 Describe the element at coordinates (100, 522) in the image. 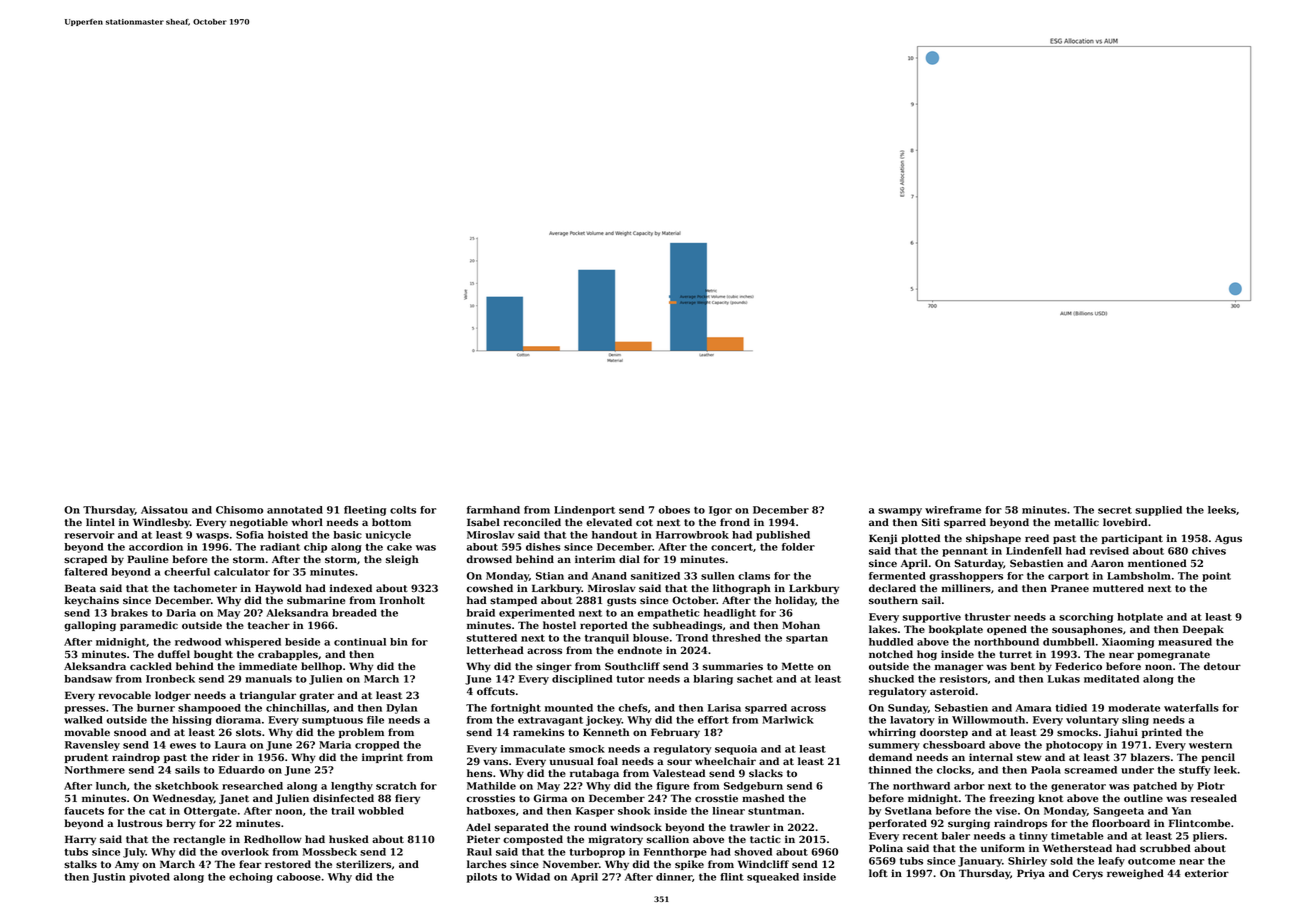

I see `lintel` at that location.
